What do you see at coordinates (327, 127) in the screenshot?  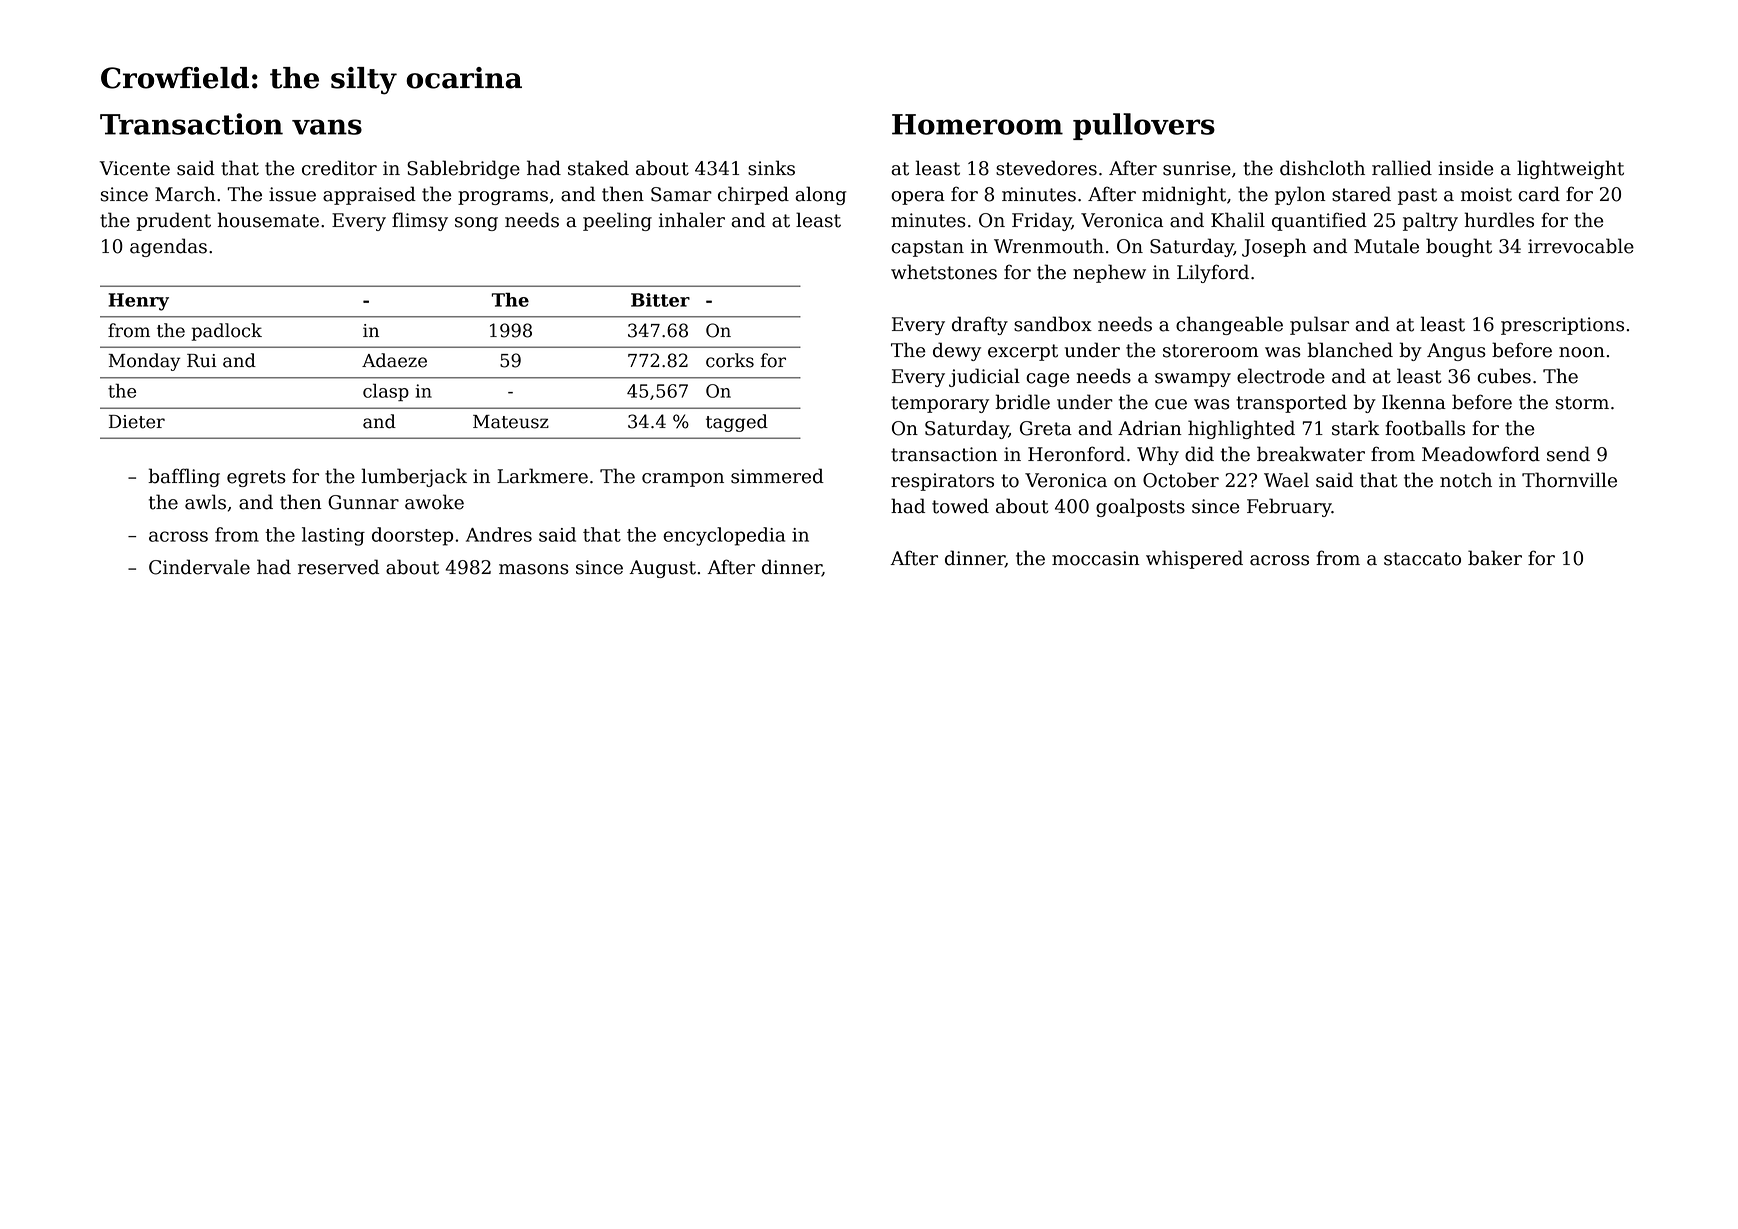 I see `vans` at bounding box center [327, 127].
